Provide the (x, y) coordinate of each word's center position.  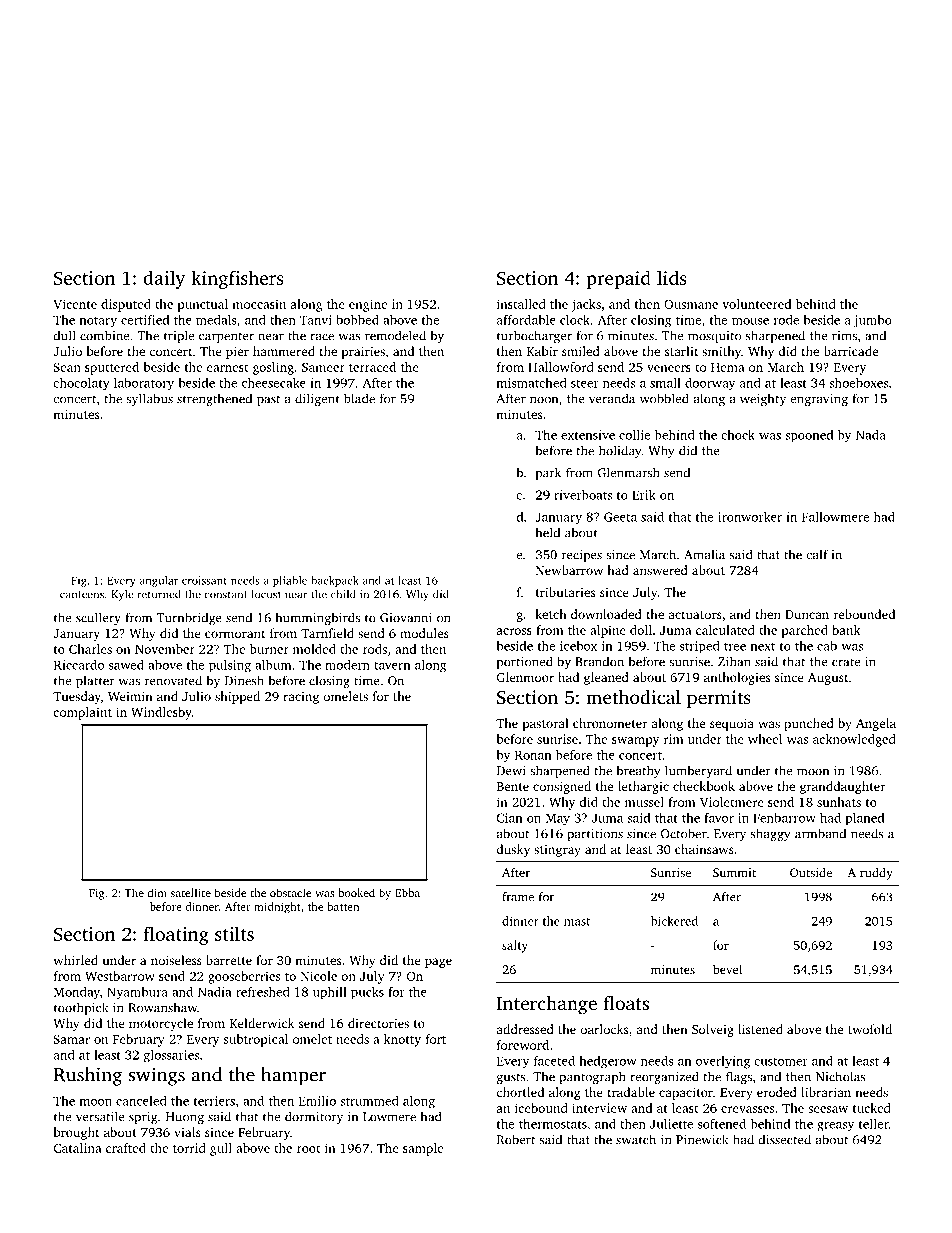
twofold (870, 1029)
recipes (582, 556)
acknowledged (854, 740)
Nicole (319, 976)
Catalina (78, 1148)
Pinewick (702, 1139)
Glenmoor (525, 677)
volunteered (756, 304)
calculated (725, 630)
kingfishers (237, 279)
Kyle (122, 595)
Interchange (547, 1005)
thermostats (553, 1124)
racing (301, 698)
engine (368, 305)
